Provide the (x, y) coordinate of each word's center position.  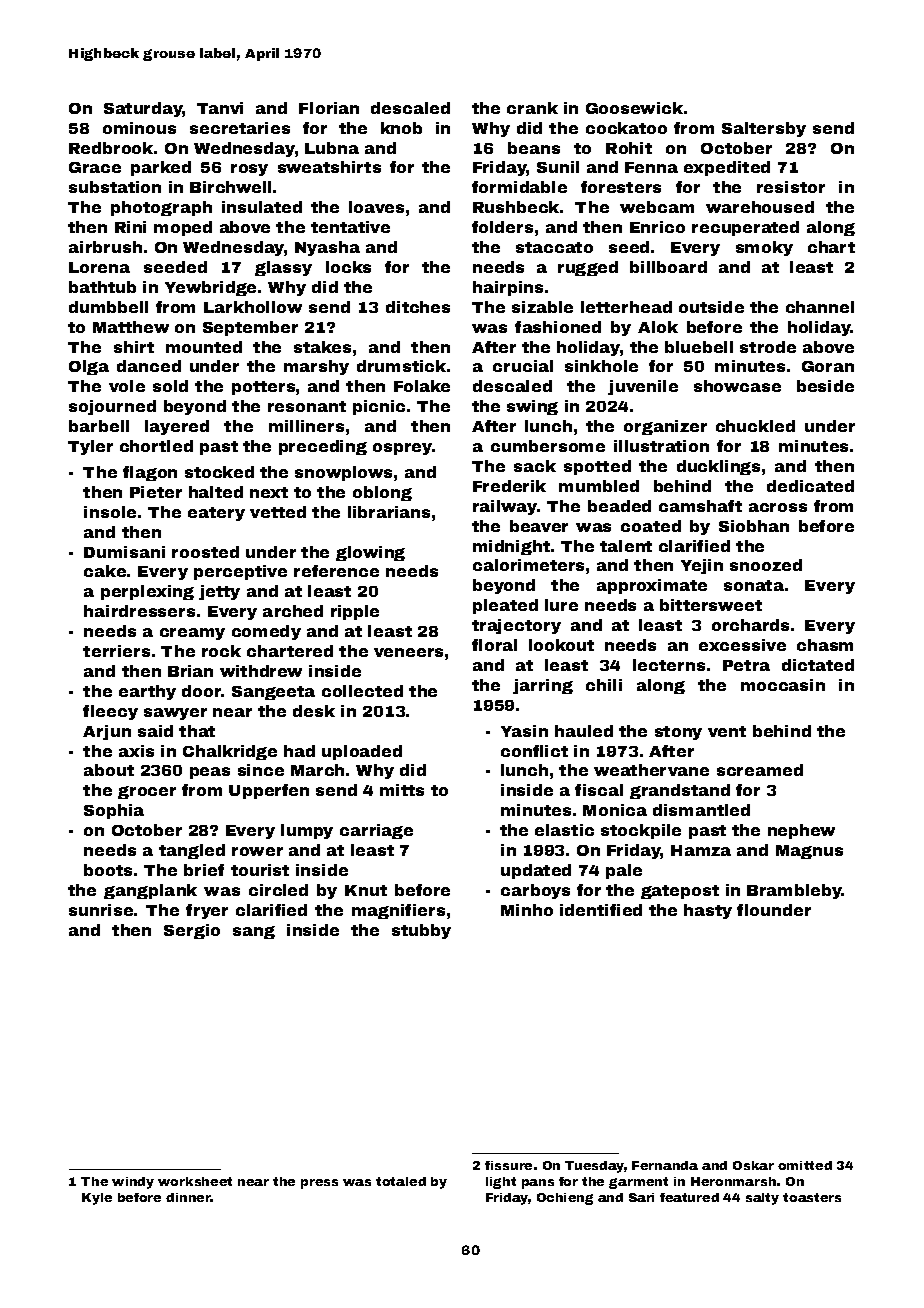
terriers (116, 651)
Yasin (524, 731)
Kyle (97, 1199)
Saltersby (764, 129)
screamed (760, 770)
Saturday (143, 109)
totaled (401, 1181)
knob (401, 128)
